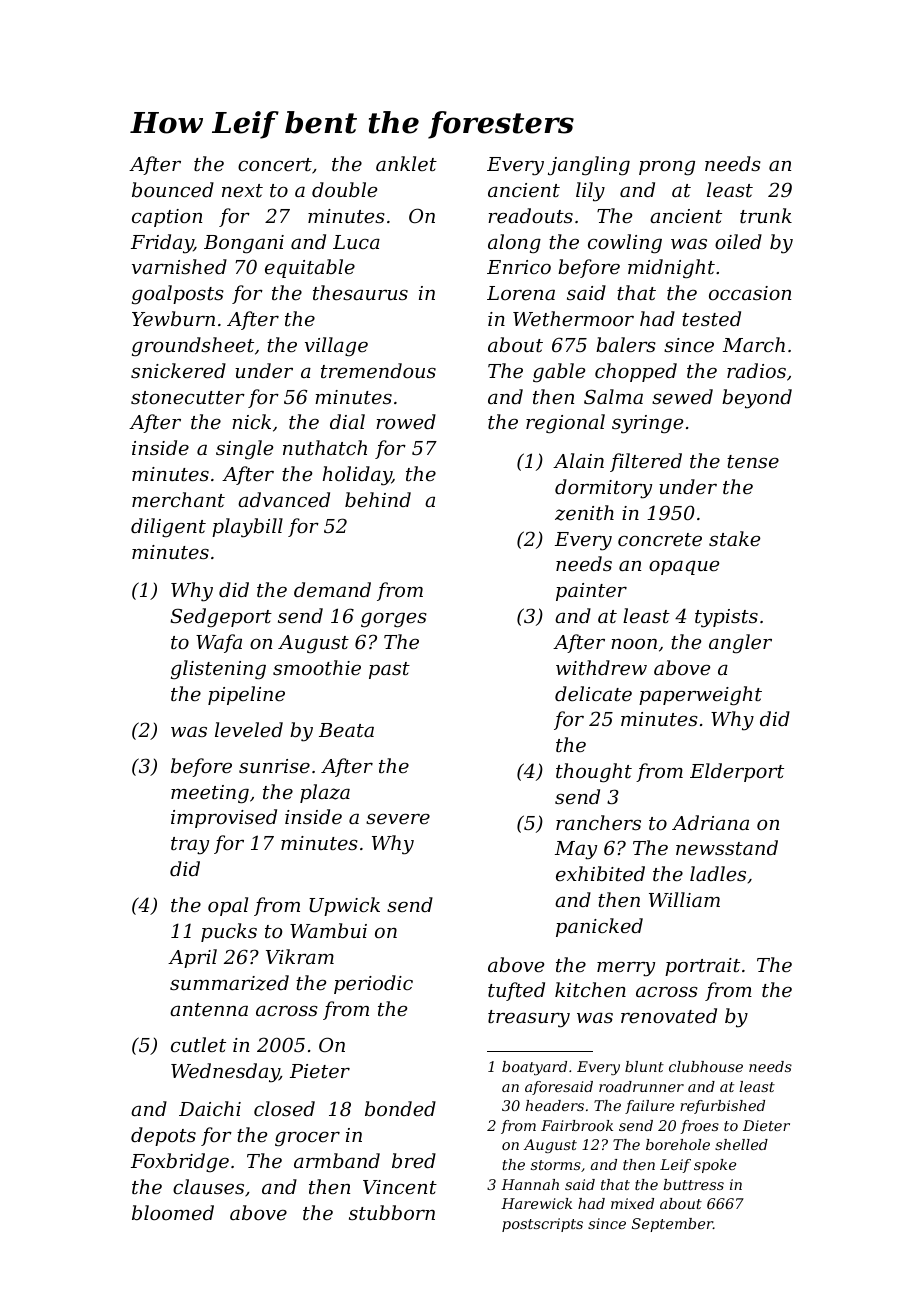 This screenshot has width=924, height=1311. What do you see at coordinates (766, 1125) in the screenshot?
I see `Dieter` at bounding box center [766, 1125].
